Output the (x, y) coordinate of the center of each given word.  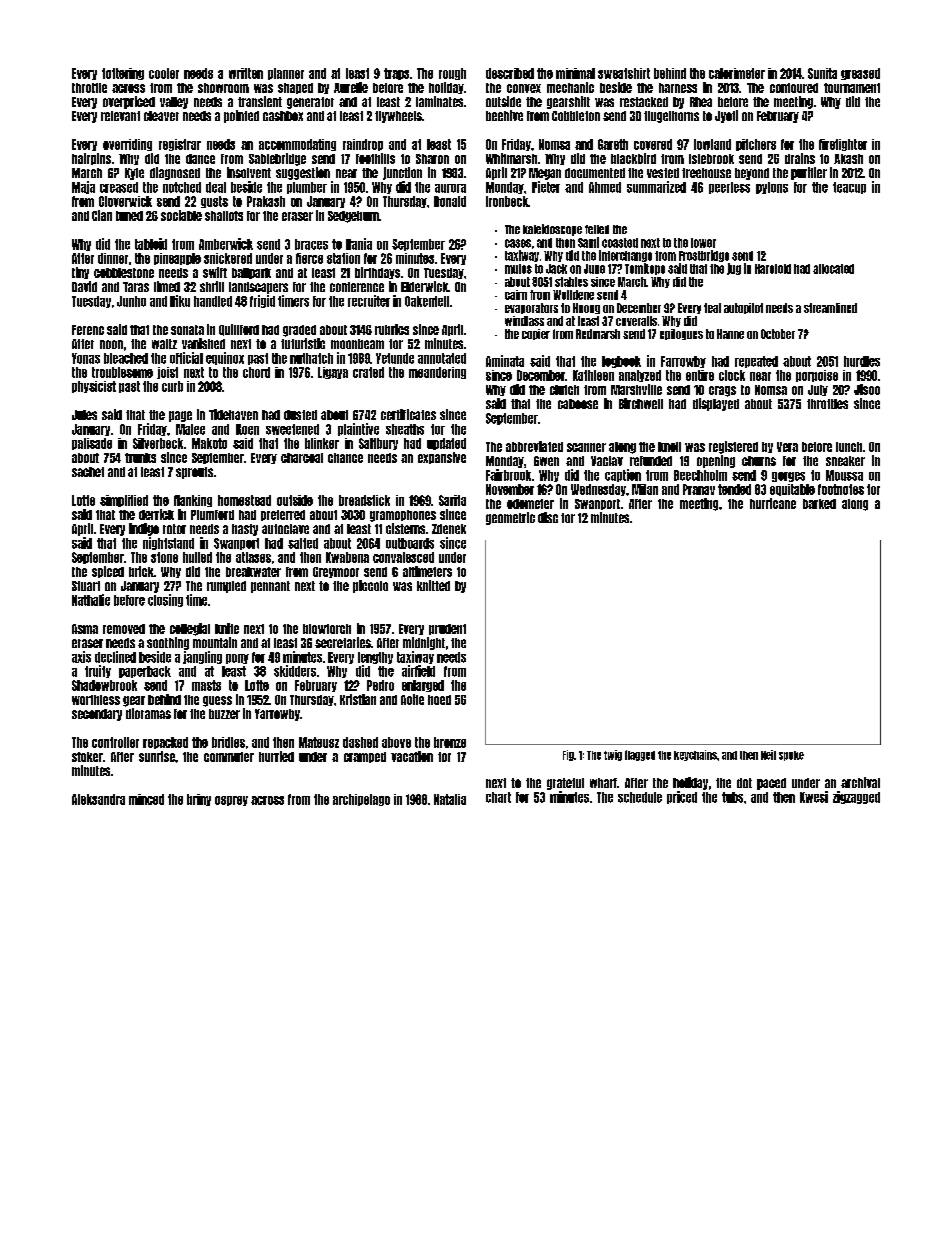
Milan (645, 489)
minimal (575, 73)
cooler (164, 73)
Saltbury (378, 444)
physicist (94, 387)
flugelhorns (671, 117)
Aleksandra (98, 799)
